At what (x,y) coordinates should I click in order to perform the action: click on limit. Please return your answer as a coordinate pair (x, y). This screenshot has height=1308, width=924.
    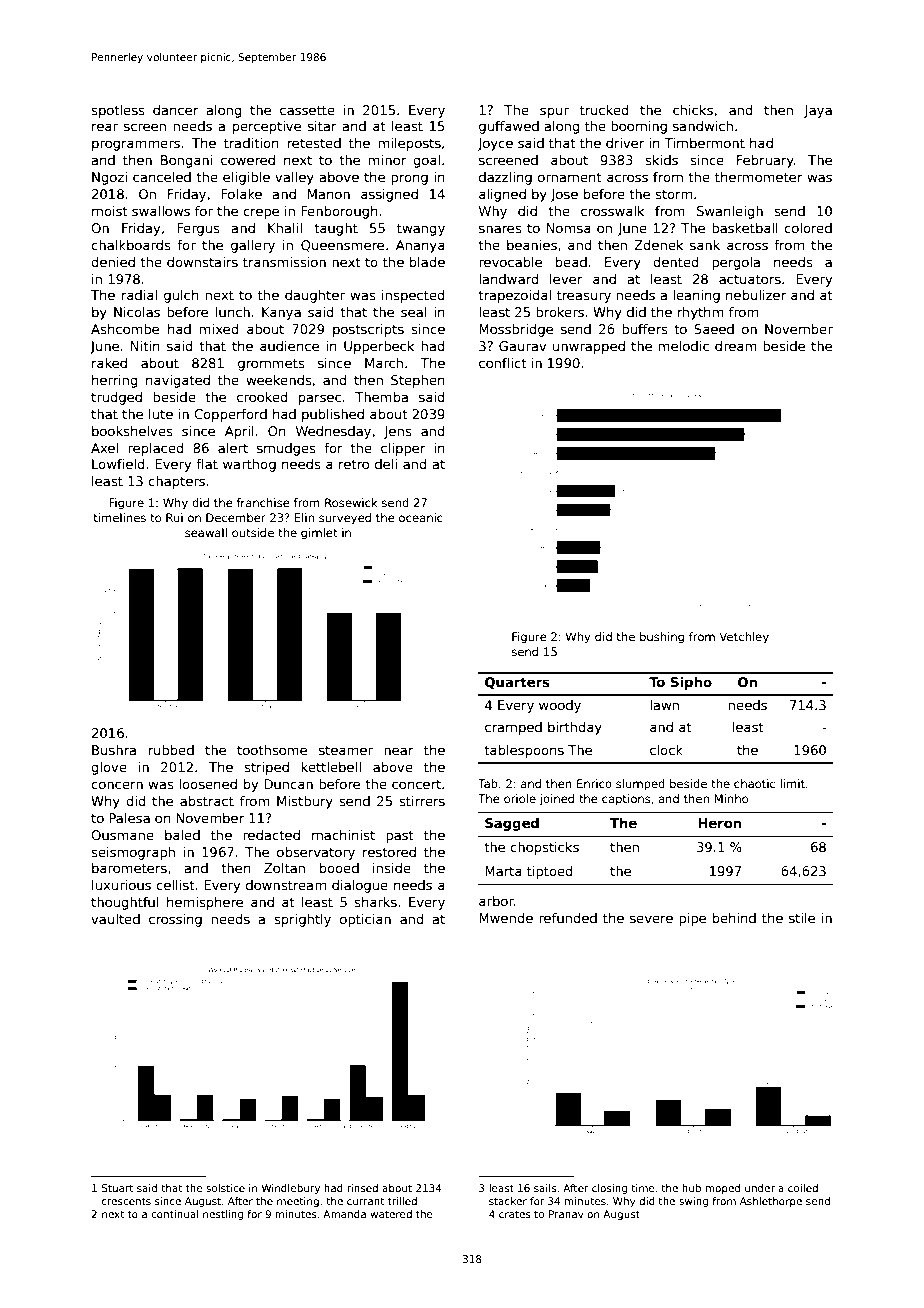
    Looking at the image, I should click on (792, 783).
